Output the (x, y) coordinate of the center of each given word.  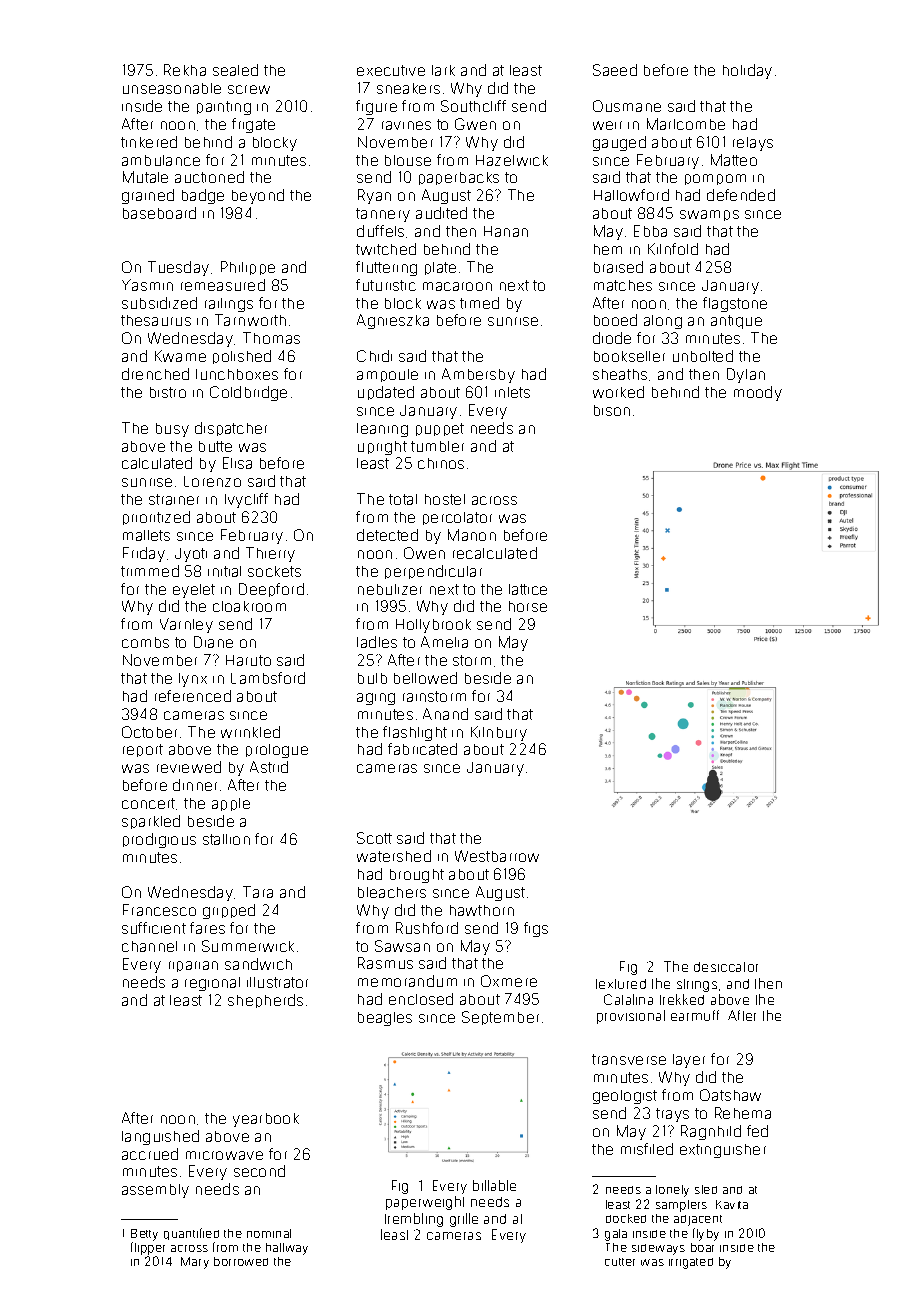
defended (741, 195)
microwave (224, 1155)
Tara (258, 892)
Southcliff (473, 106)
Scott (374, 838)
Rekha (185, 70)
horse (528, 606)
